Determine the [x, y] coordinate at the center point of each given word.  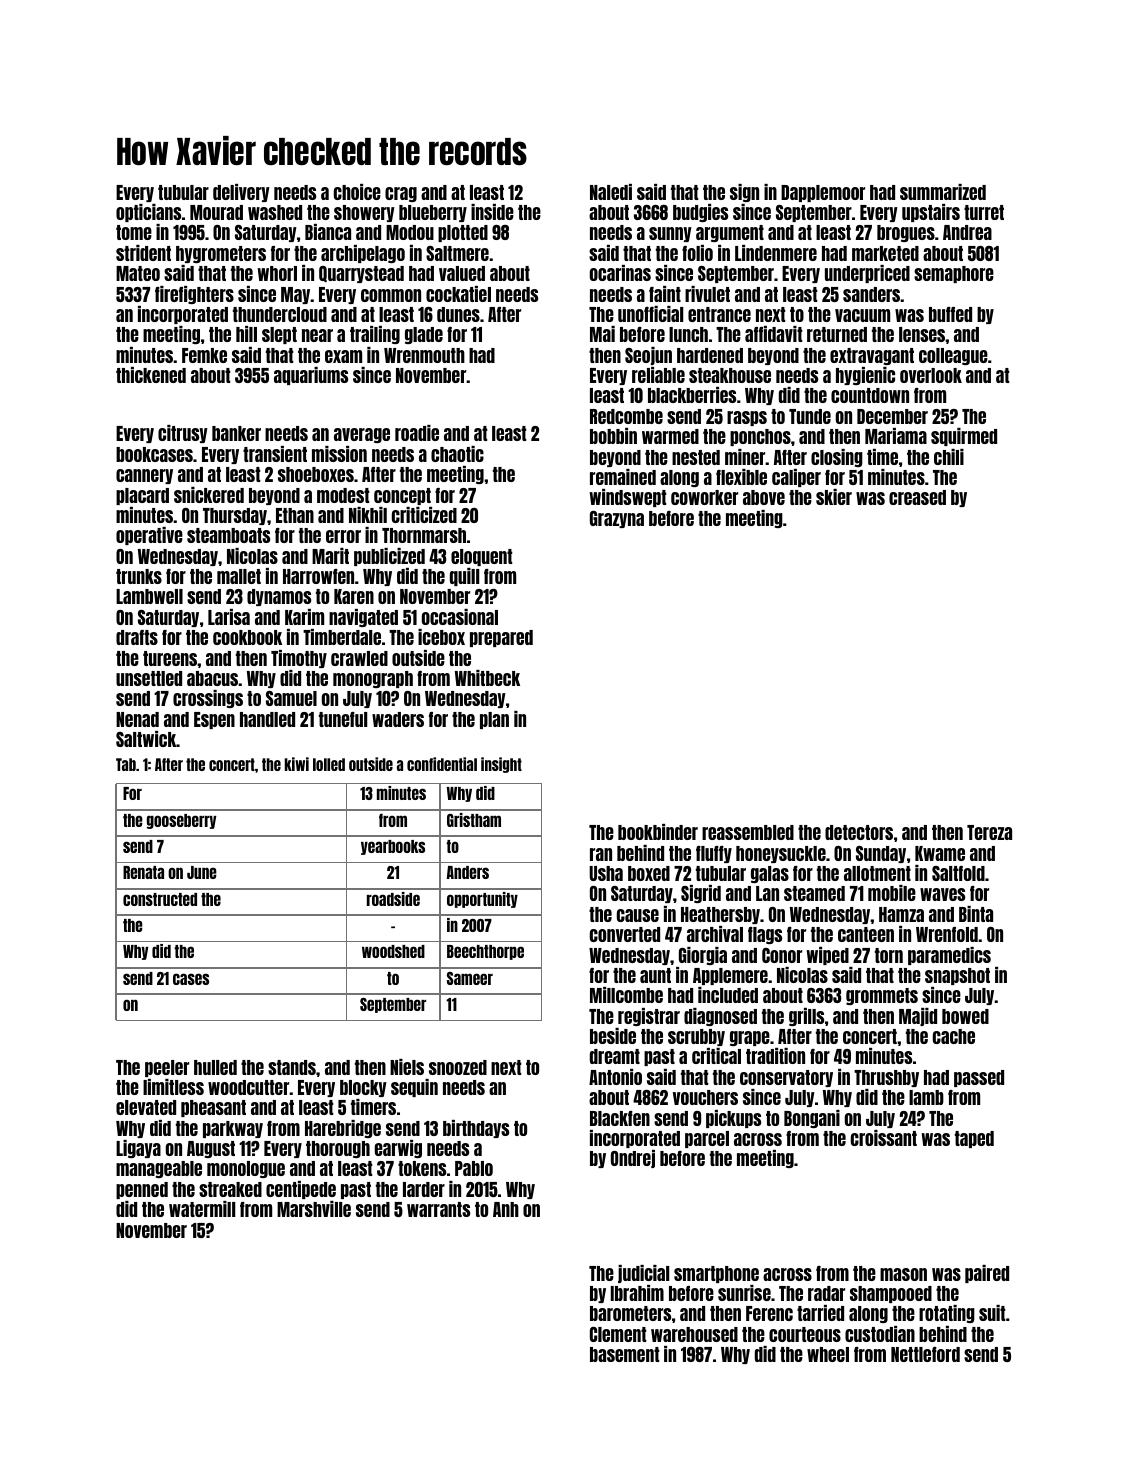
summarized [943, 192]
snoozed [458, 1067]
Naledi [611, 192]
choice [357, 192]
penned [142, 1190]
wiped [827, 956]
